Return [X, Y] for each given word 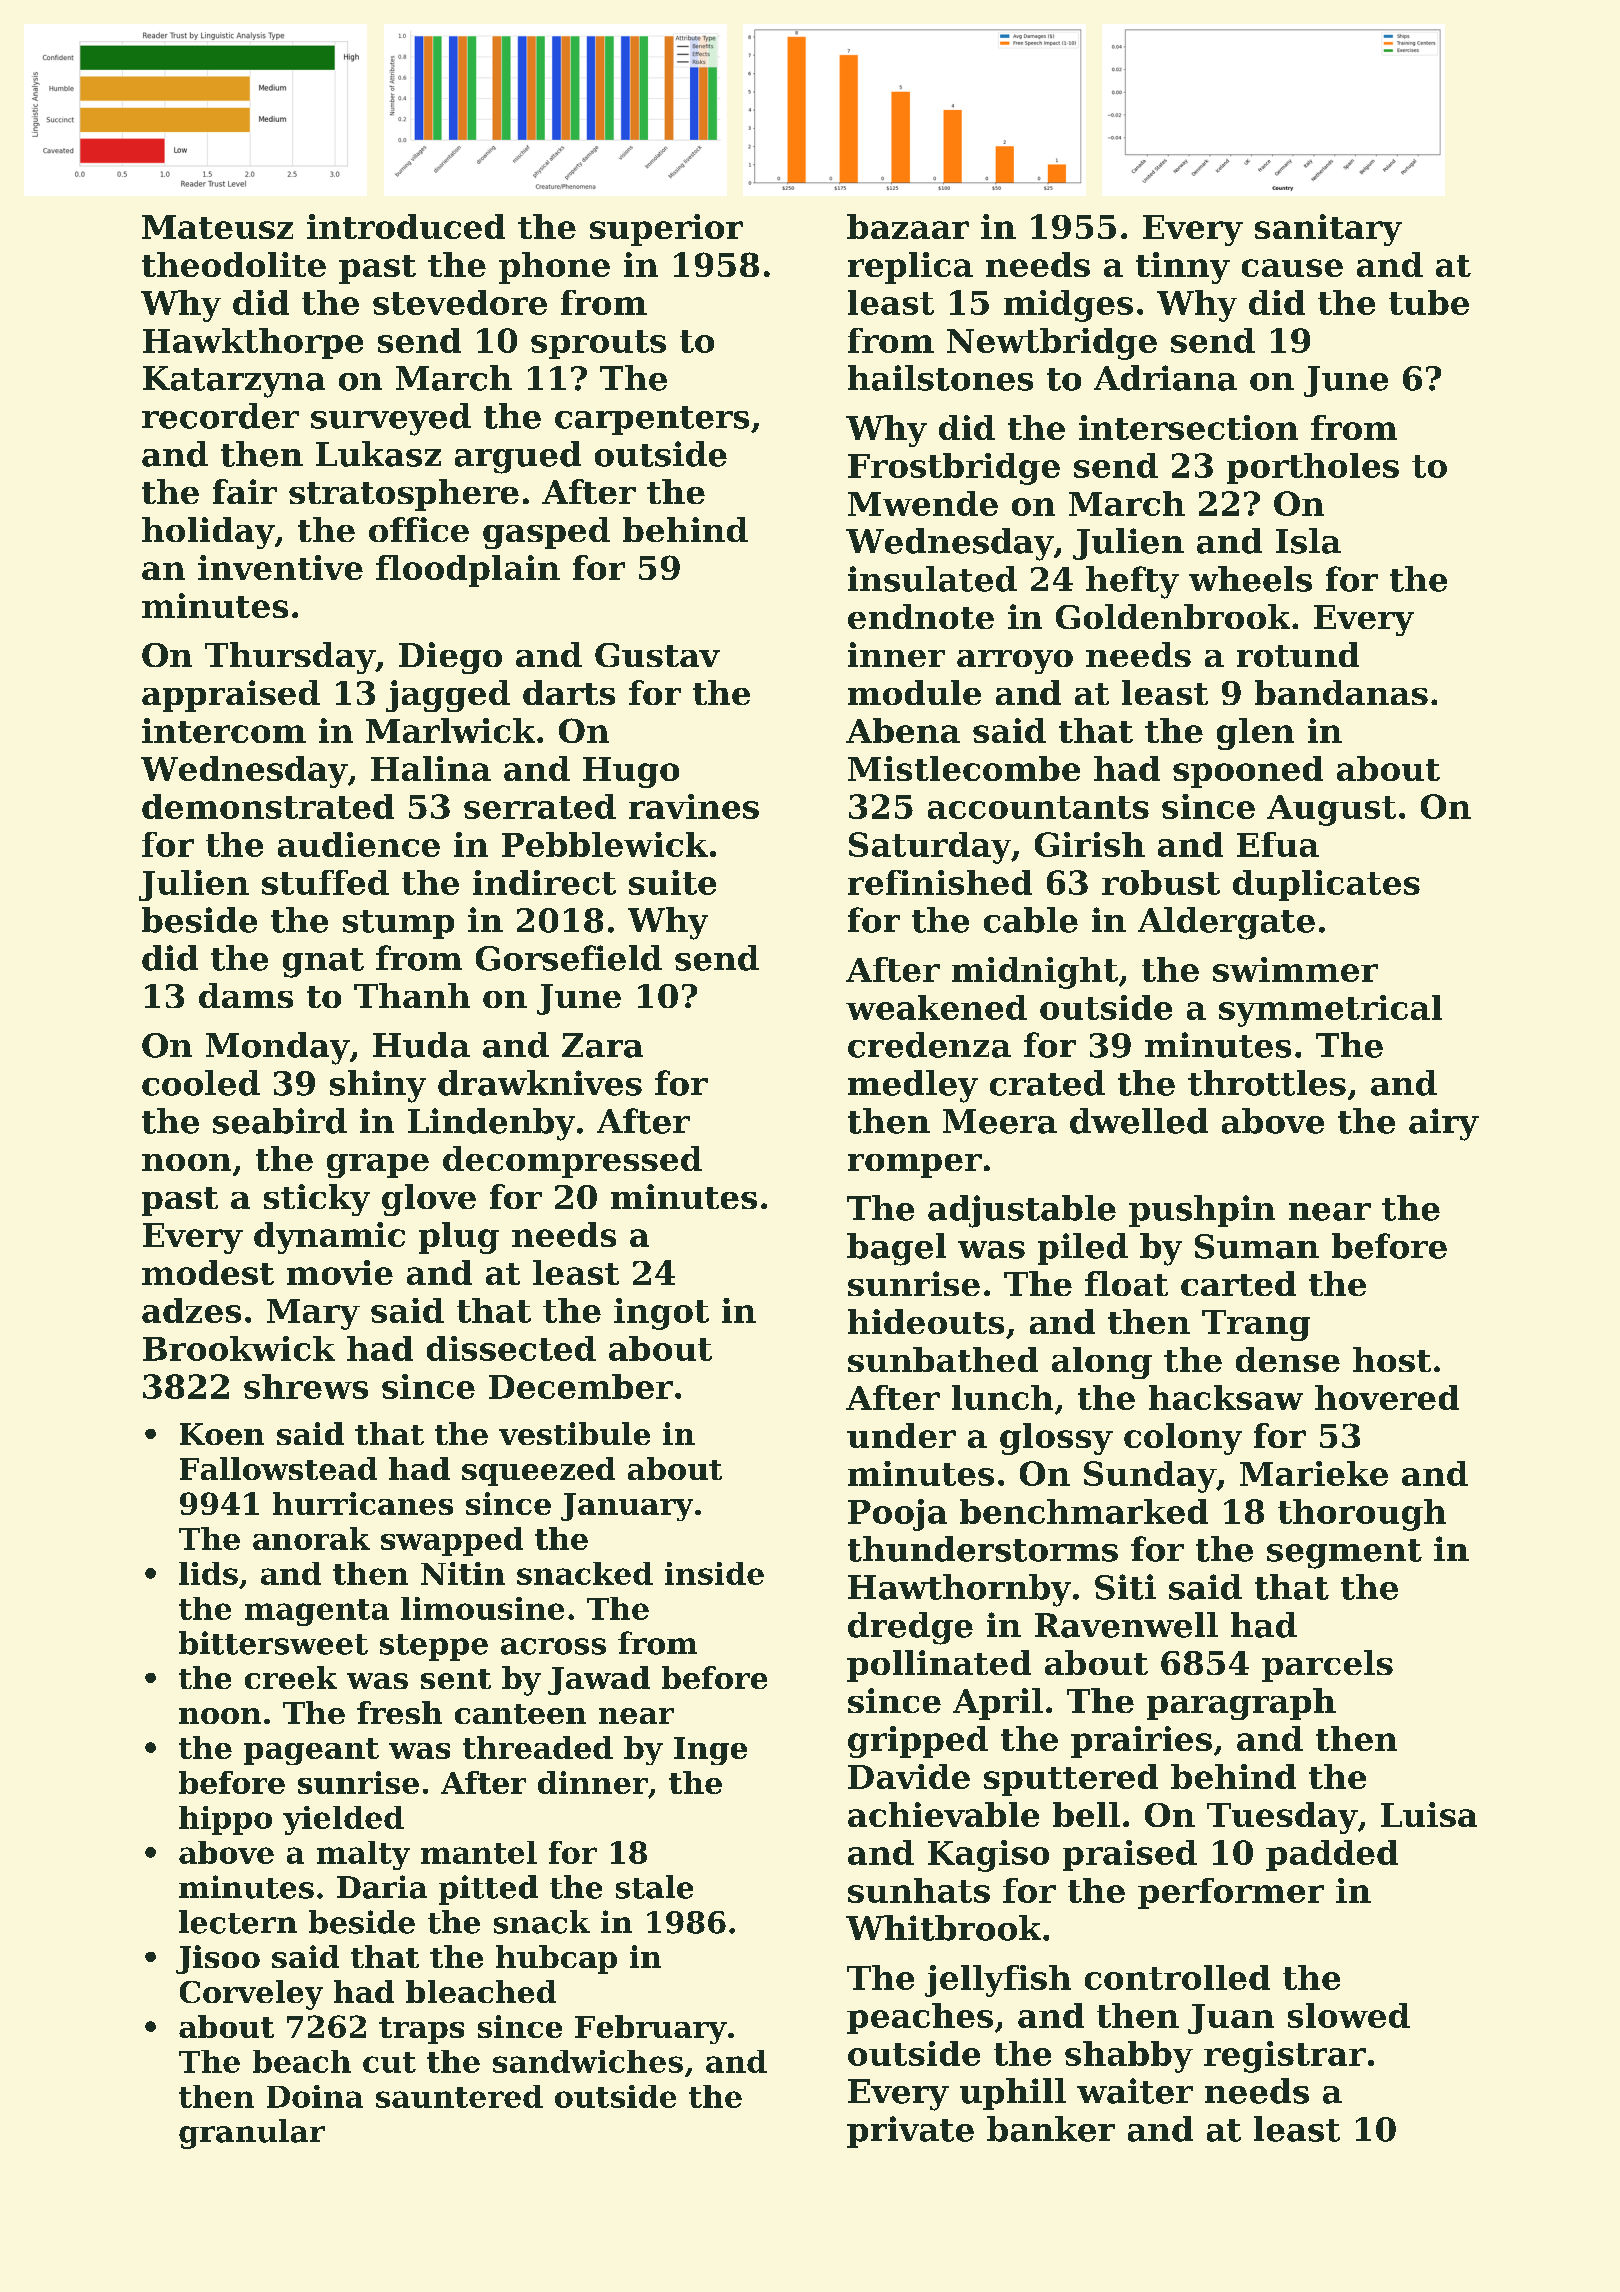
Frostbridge [954, 469]
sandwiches [588, 2061]
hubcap [556, 1959]
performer [1231, 1893]
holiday [208, 533]
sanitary [1328, 230]
